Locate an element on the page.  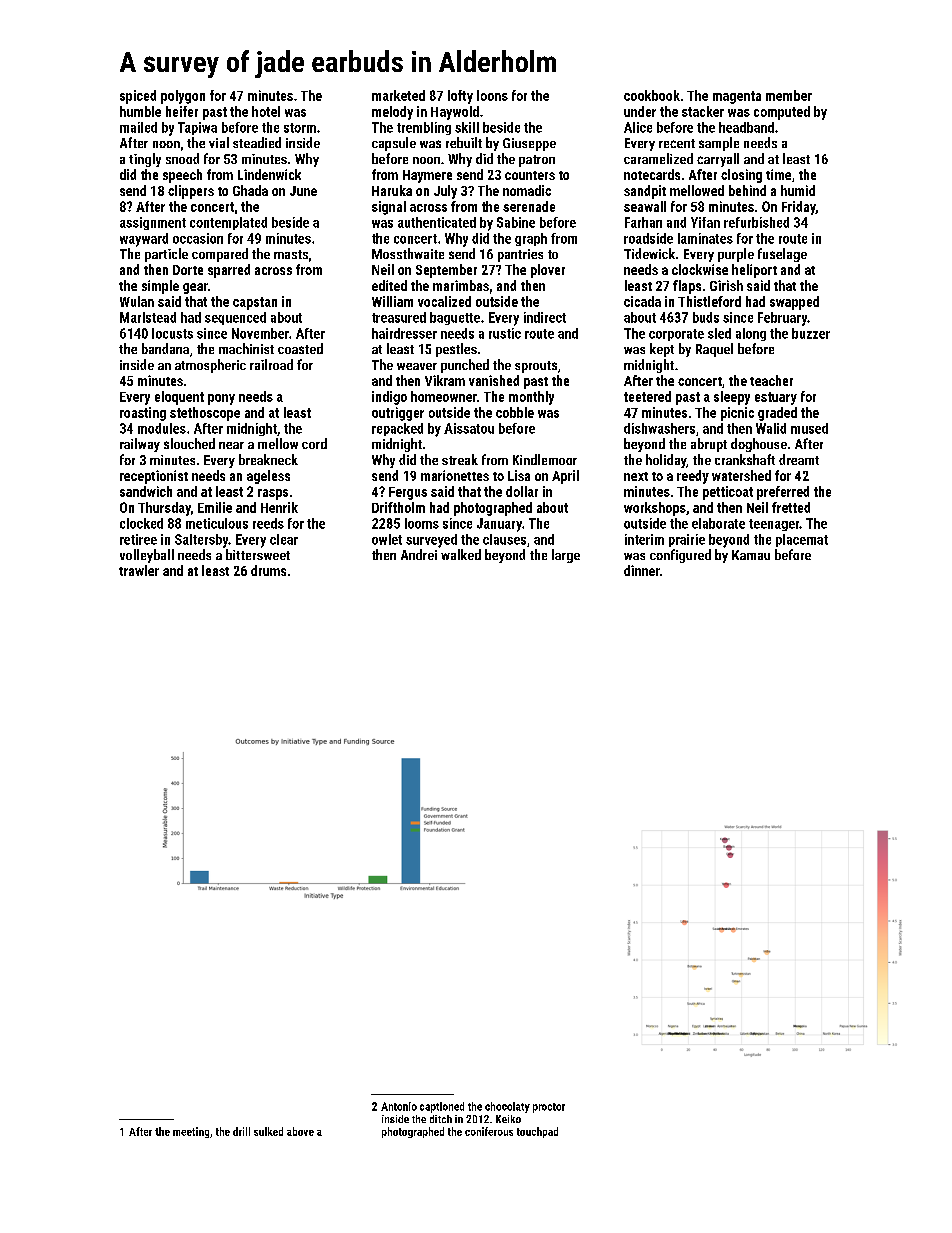
lofty is located at coordinates (460, 97).
